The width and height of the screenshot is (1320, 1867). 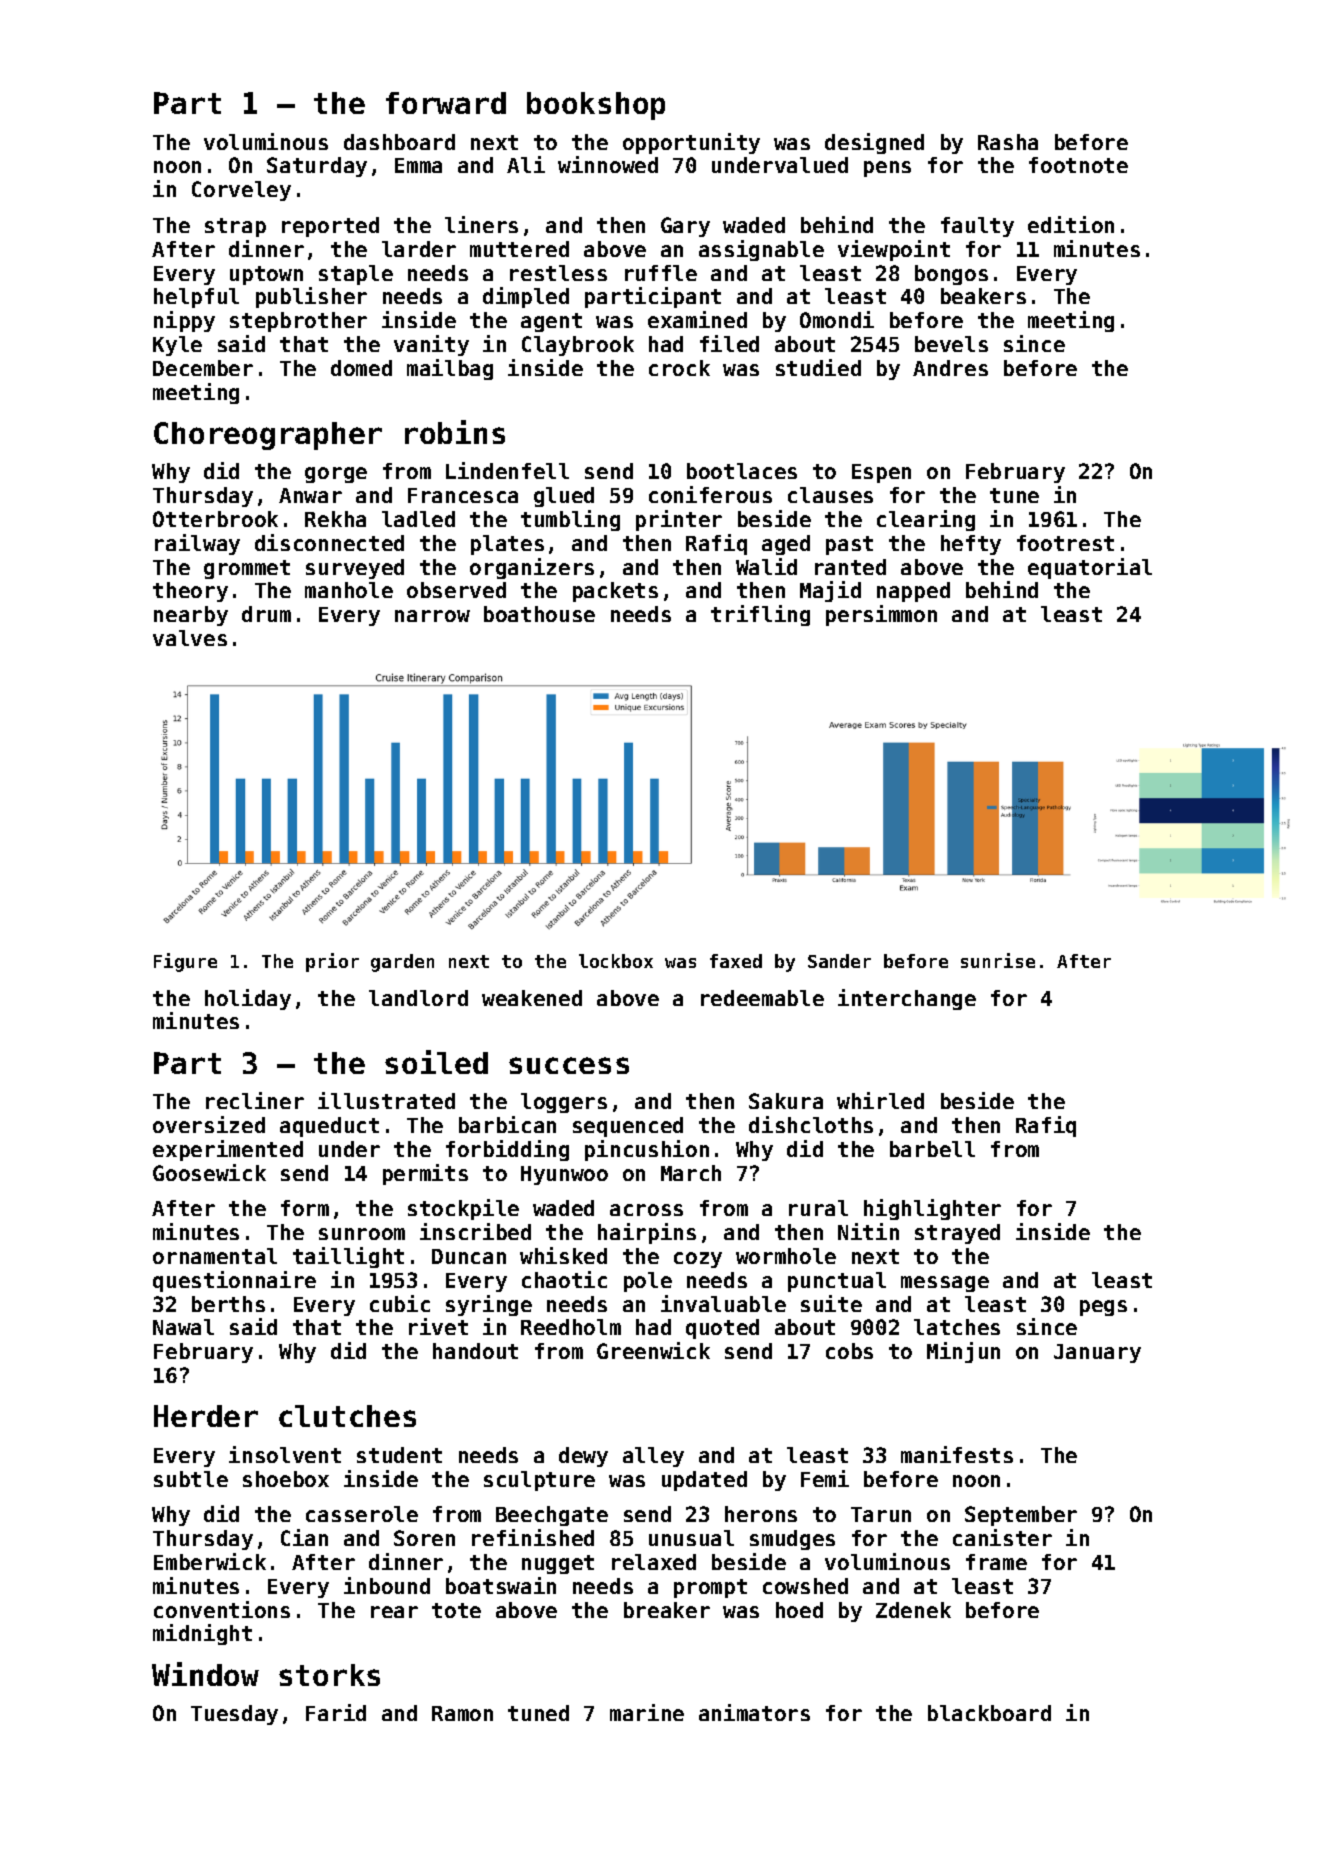 What do you see at coordinates (998, 960) in the screenshot?
I see `sunrise` at bounding box center [998, 960].
